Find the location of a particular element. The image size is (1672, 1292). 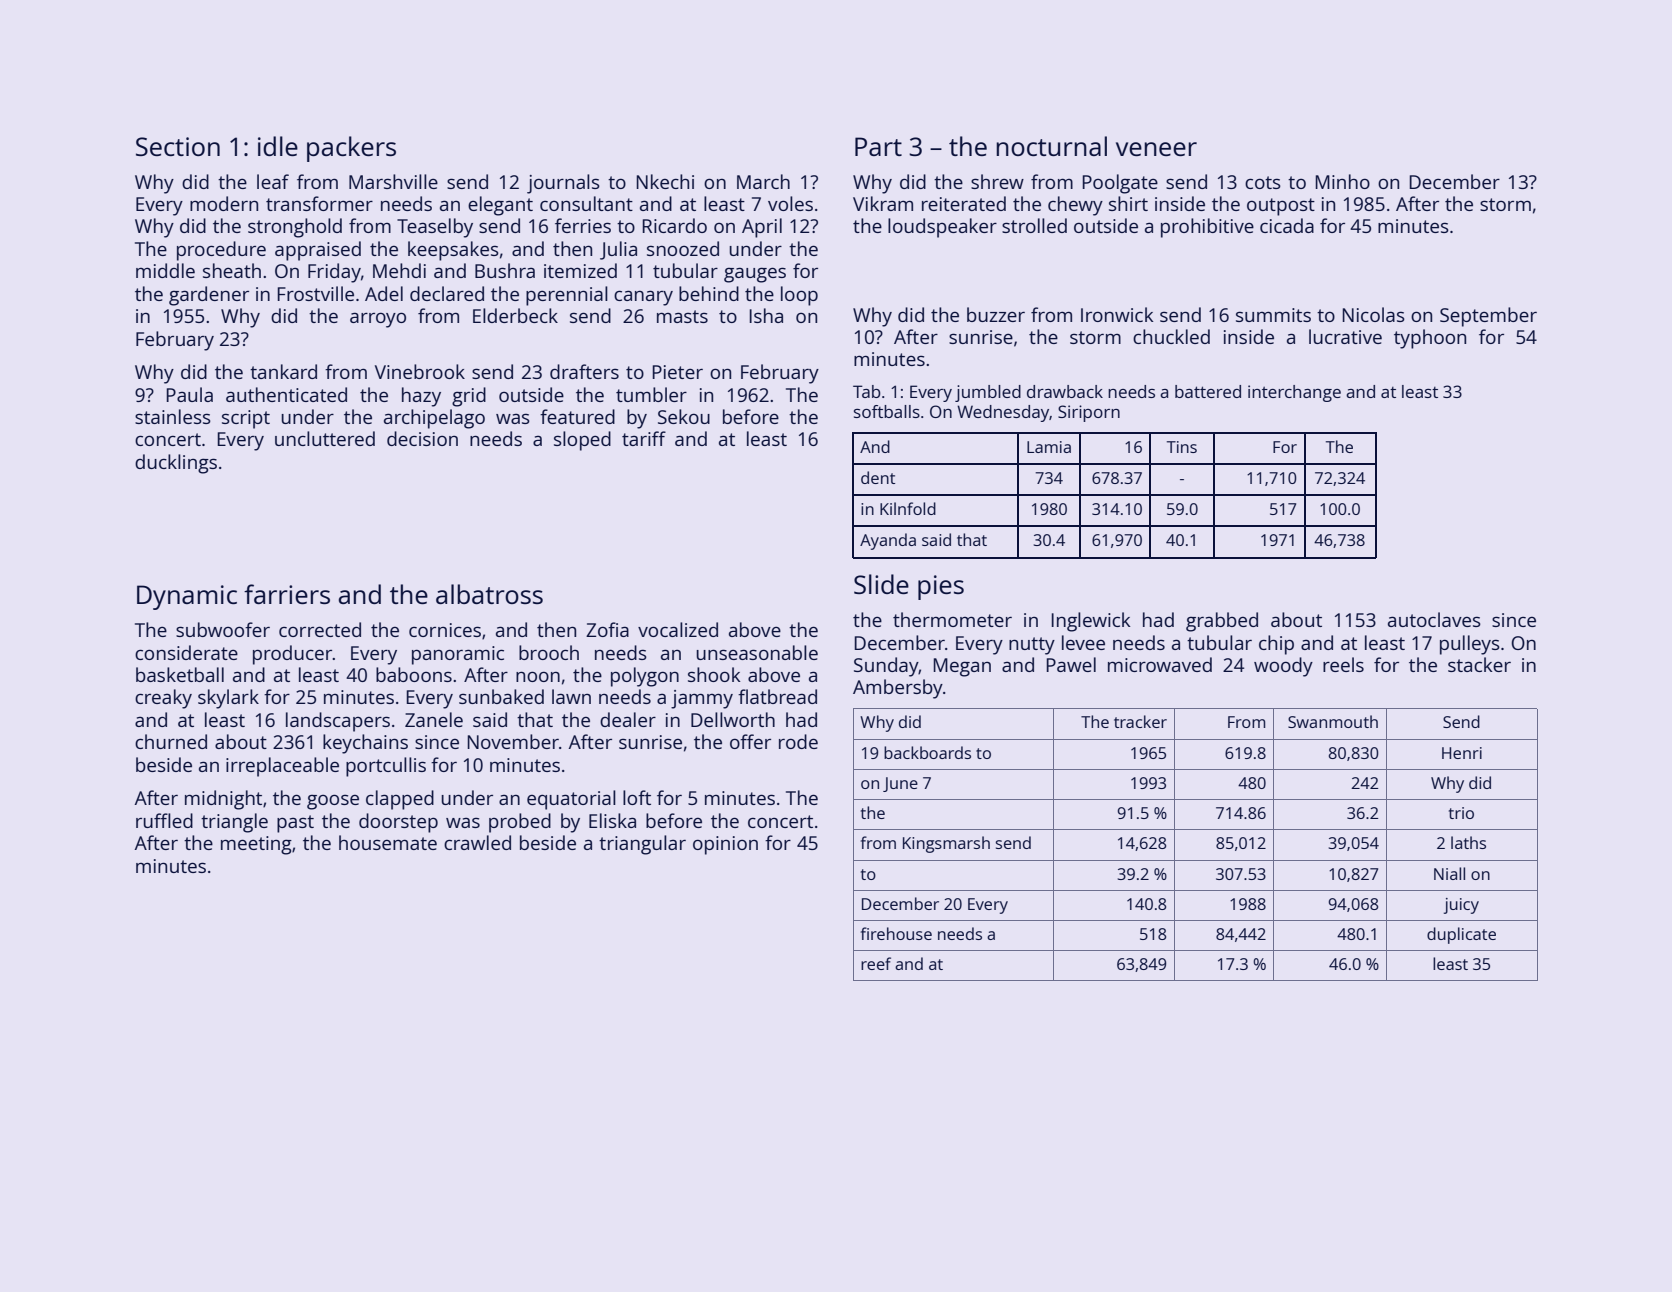

portcullis is located at coordinates (386, 767).
